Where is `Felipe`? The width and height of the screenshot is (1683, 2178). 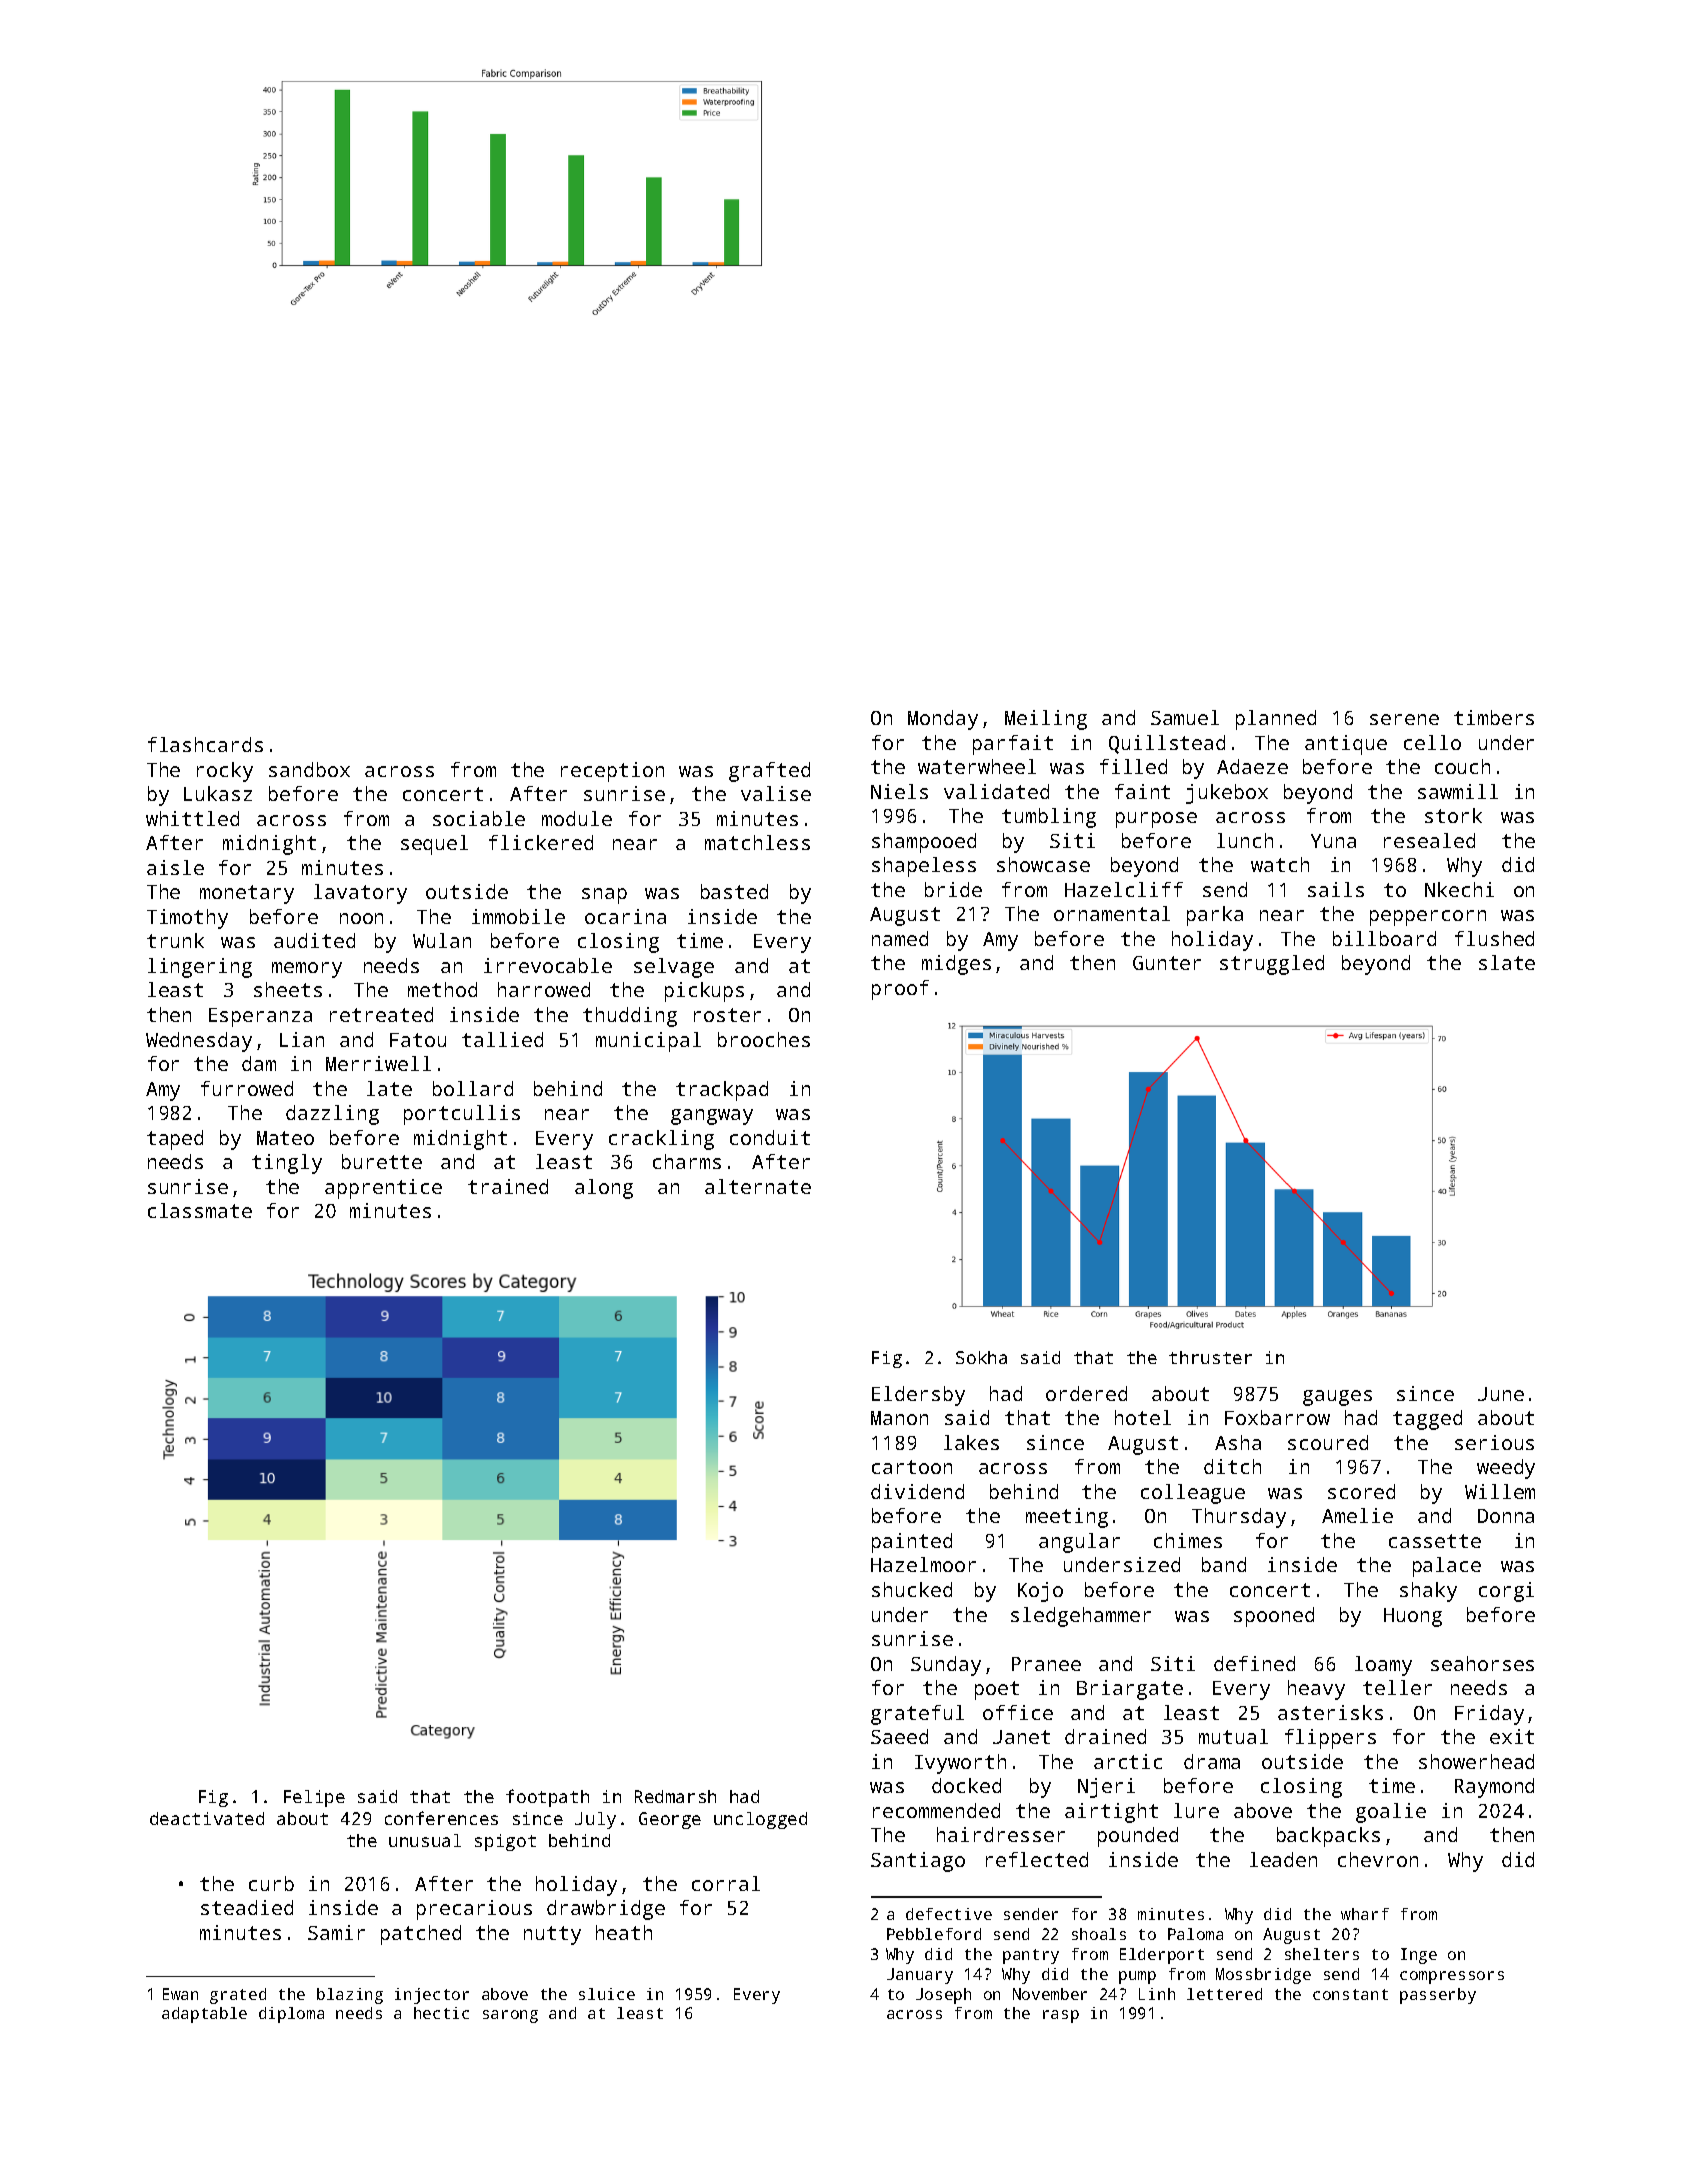
Felipe is located at coordinates (314, 1798).
